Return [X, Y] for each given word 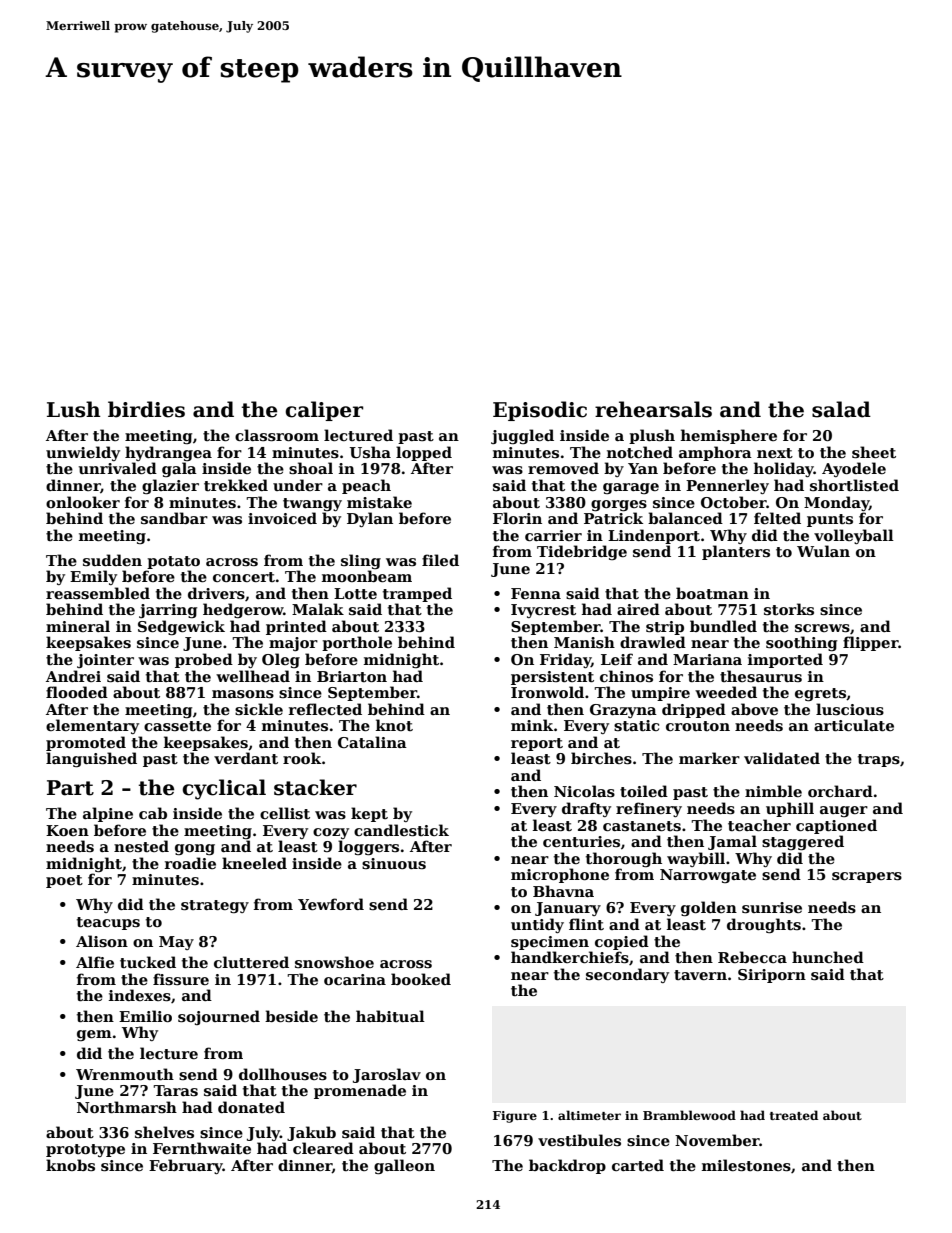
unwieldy [83, 453]
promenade [360, 1091]
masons [243, 694]
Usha [370, 452]
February [186, 1166]
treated [794, 1115]
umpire [660, 694]
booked [421, 979]
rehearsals [653, 409]
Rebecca [752, 957]
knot [394, 725]
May [176, 943]
